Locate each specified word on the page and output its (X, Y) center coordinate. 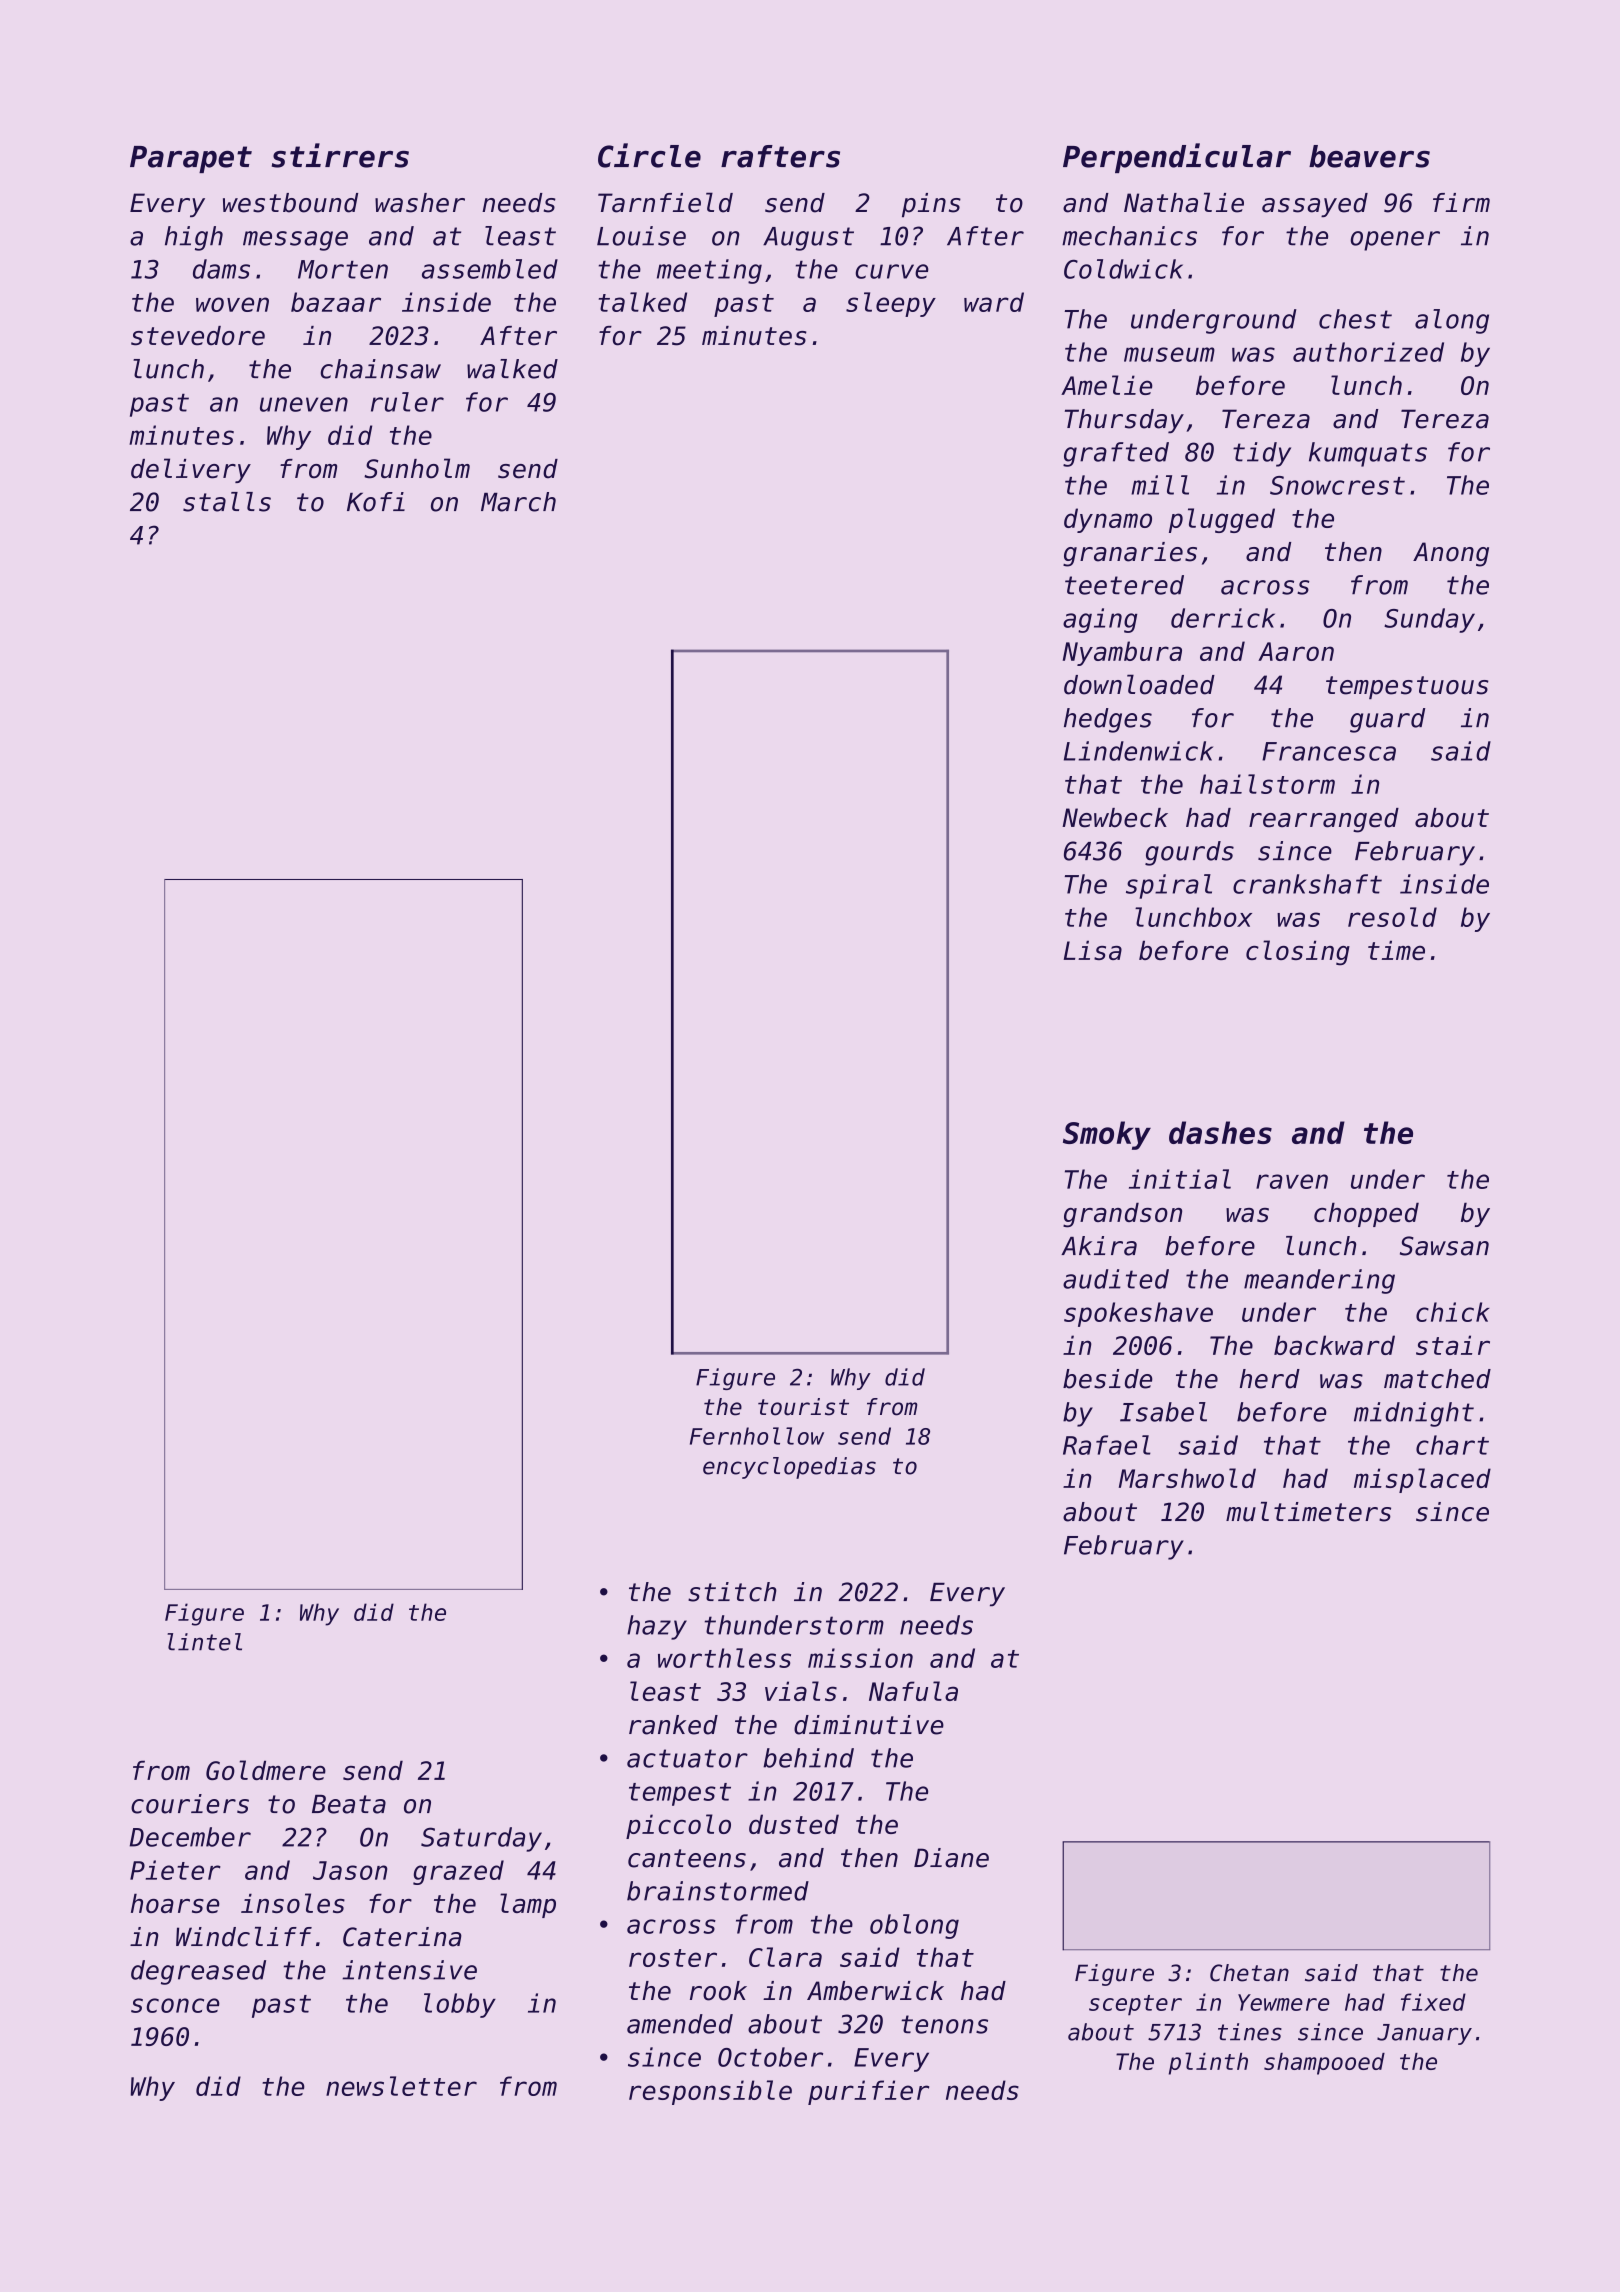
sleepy (891, 304)
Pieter (175, 1870)
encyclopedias (789, 1468)
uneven (304, 404)
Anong (1451, 554)
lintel (204, 1642)
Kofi (376, 502)
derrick (1223, 618)
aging (1100, 620)
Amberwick (875, 1991)
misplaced (1422, 1480)
